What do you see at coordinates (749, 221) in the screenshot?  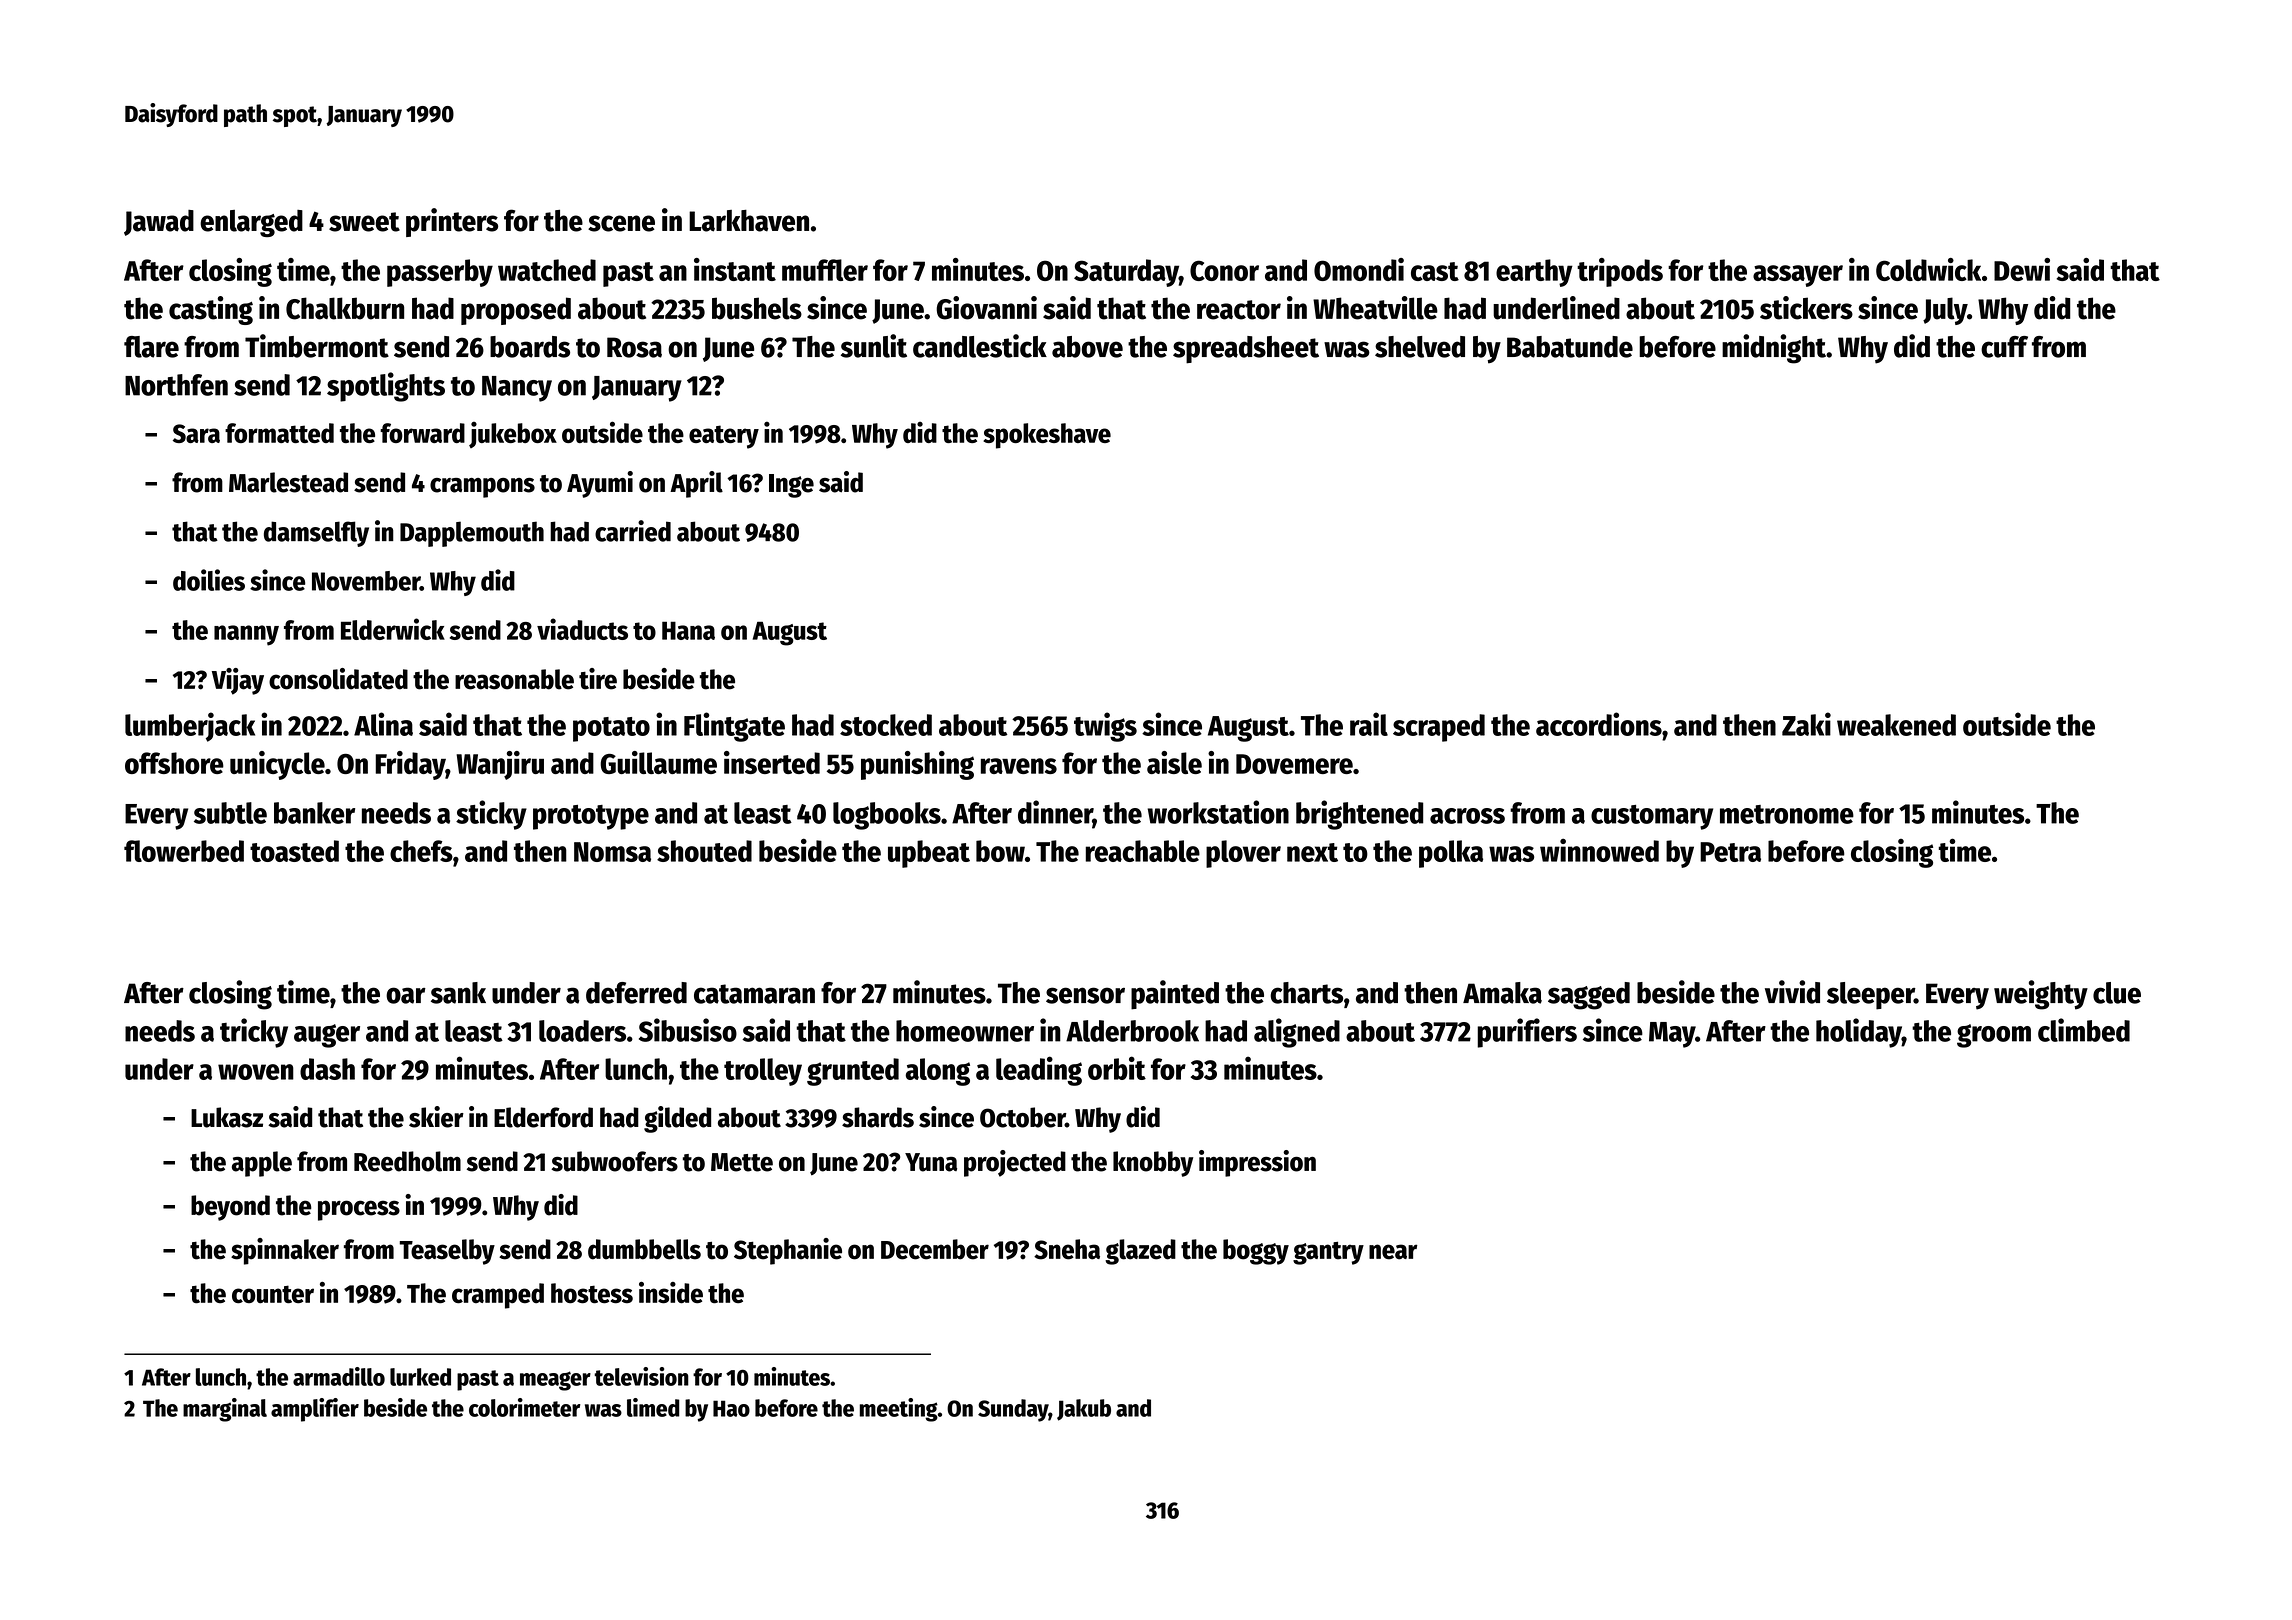 I see `Larkhaven` at bounding box center [749, 221].
